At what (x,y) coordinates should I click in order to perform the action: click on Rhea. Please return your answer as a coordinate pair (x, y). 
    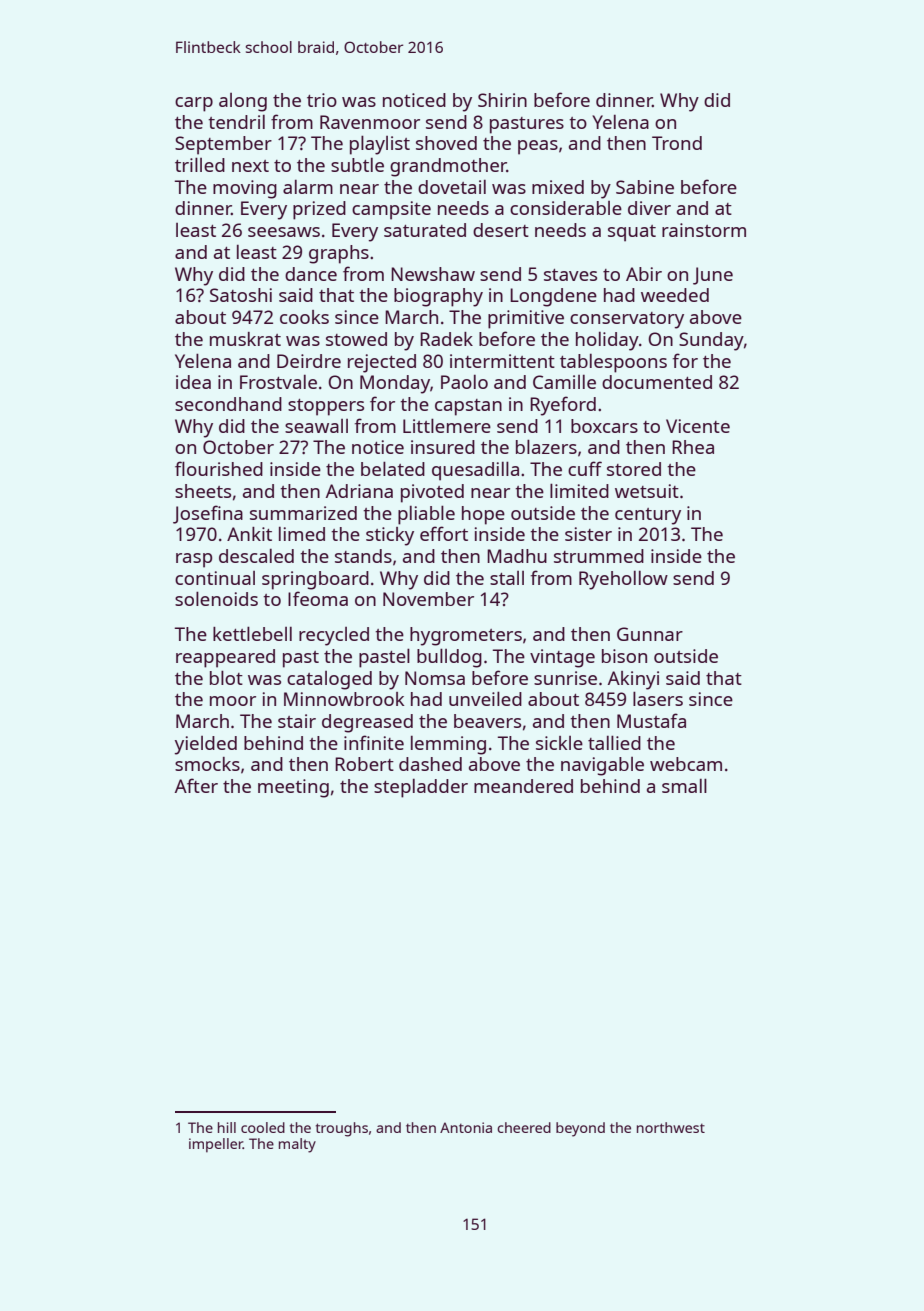
    Looking at the image, I should click on (693, 447).
